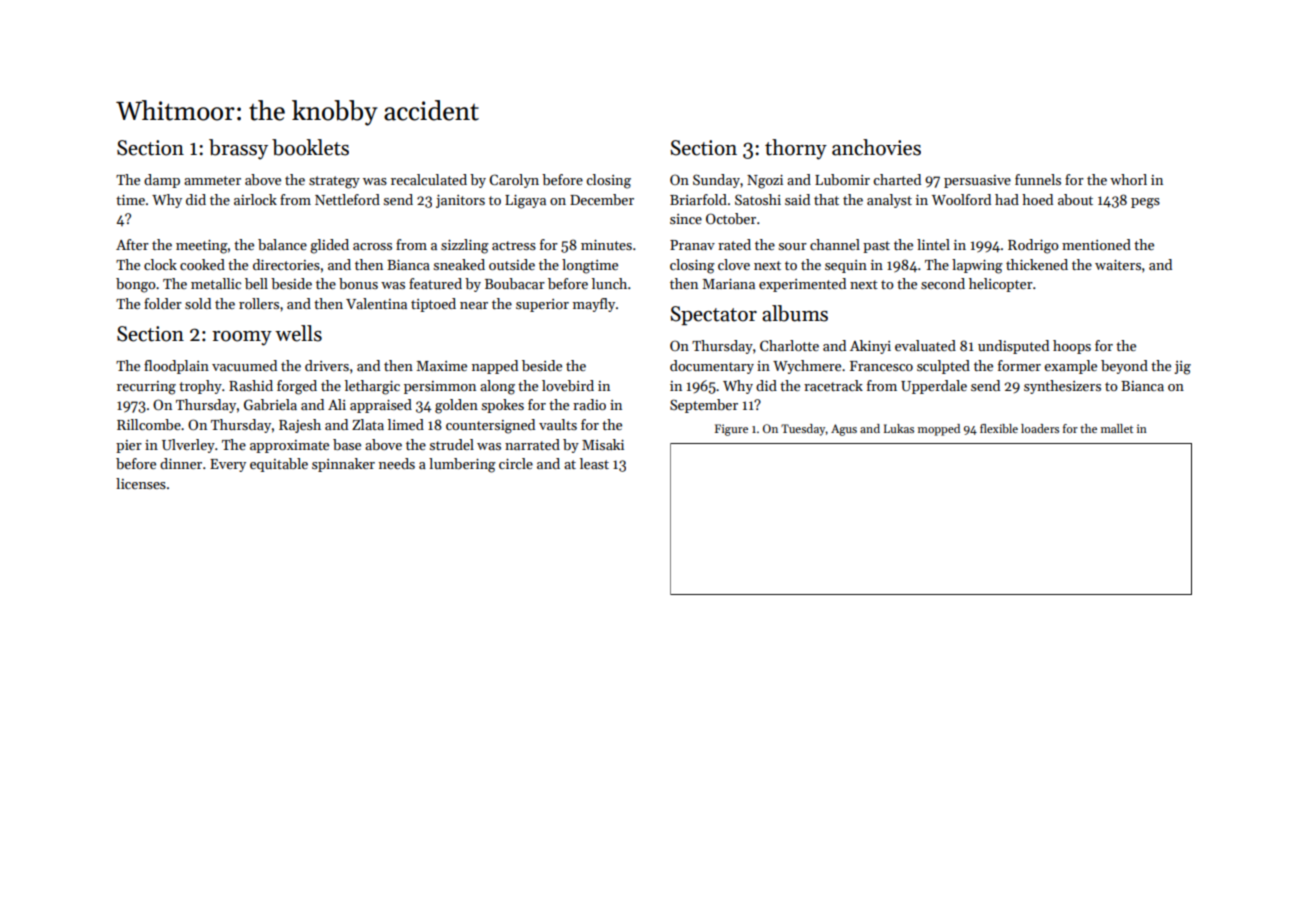 The width and height of the page is (1308, 924). What do you see at coordinates (132, 244) in the page?
I see `After` at bounding box center [132, 244].
